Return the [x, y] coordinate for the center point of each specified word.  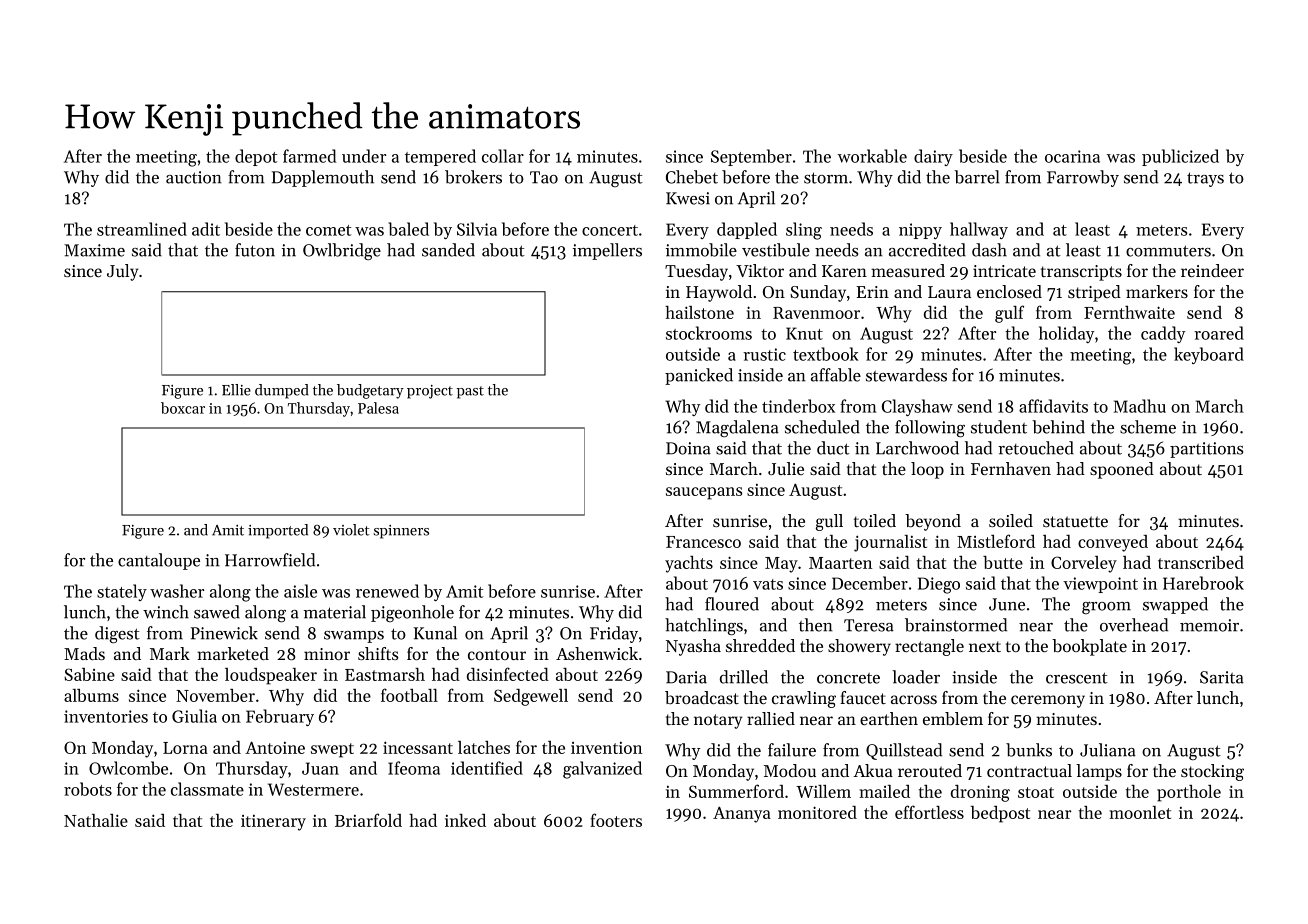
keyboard [1209, 355]
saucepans [704, 493]
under [364, 156]
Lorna [185, 748]
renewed [387, 591]
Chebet [692, 177]
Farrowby [1083, 178]
